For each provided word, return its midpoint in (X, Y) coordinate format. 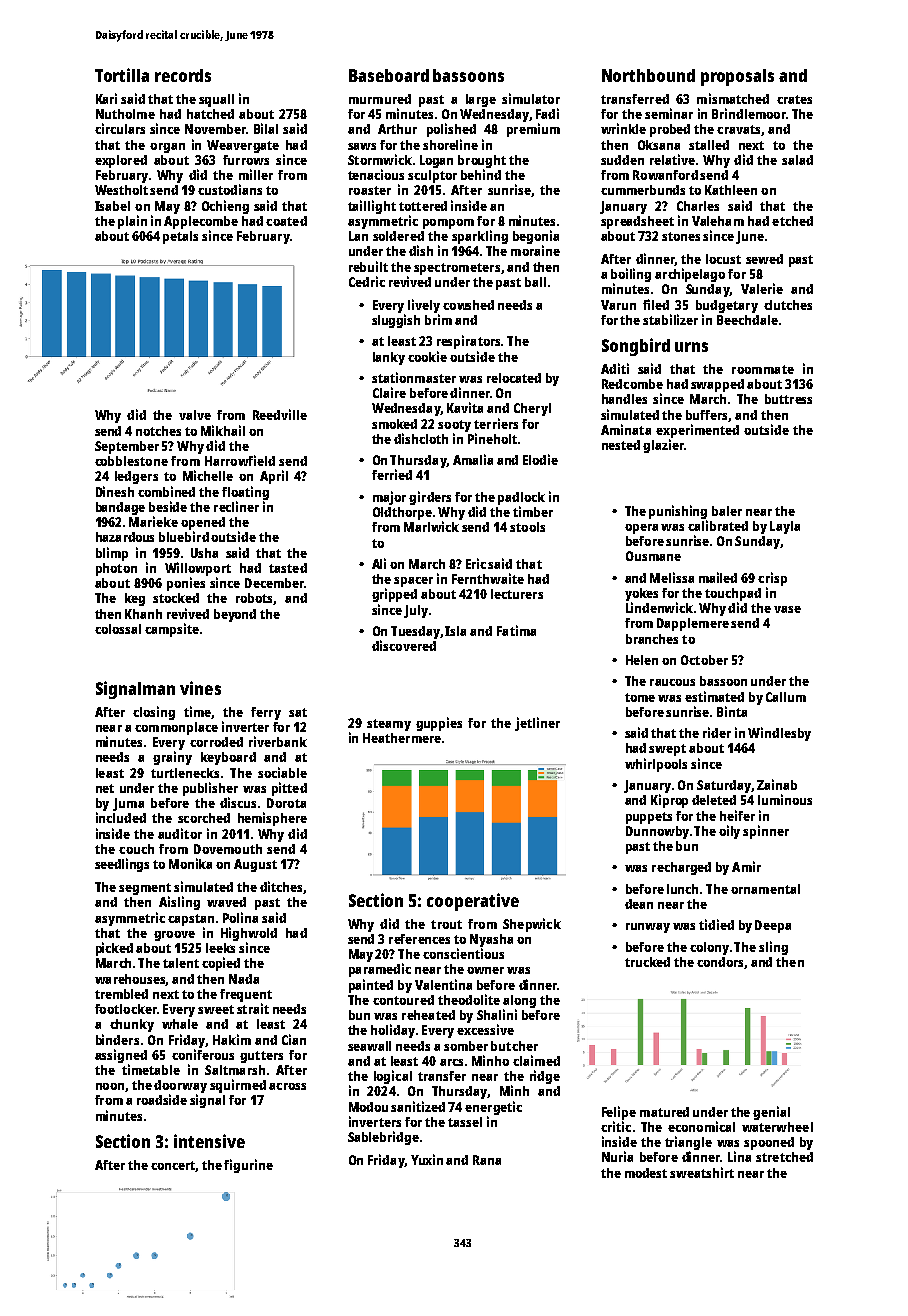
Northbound (648, 75)
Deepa (773, 926)
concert (173, 1166)
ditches (281, 886)
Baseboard (389, 75)
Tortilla (122, 75)
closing (154, 713)
